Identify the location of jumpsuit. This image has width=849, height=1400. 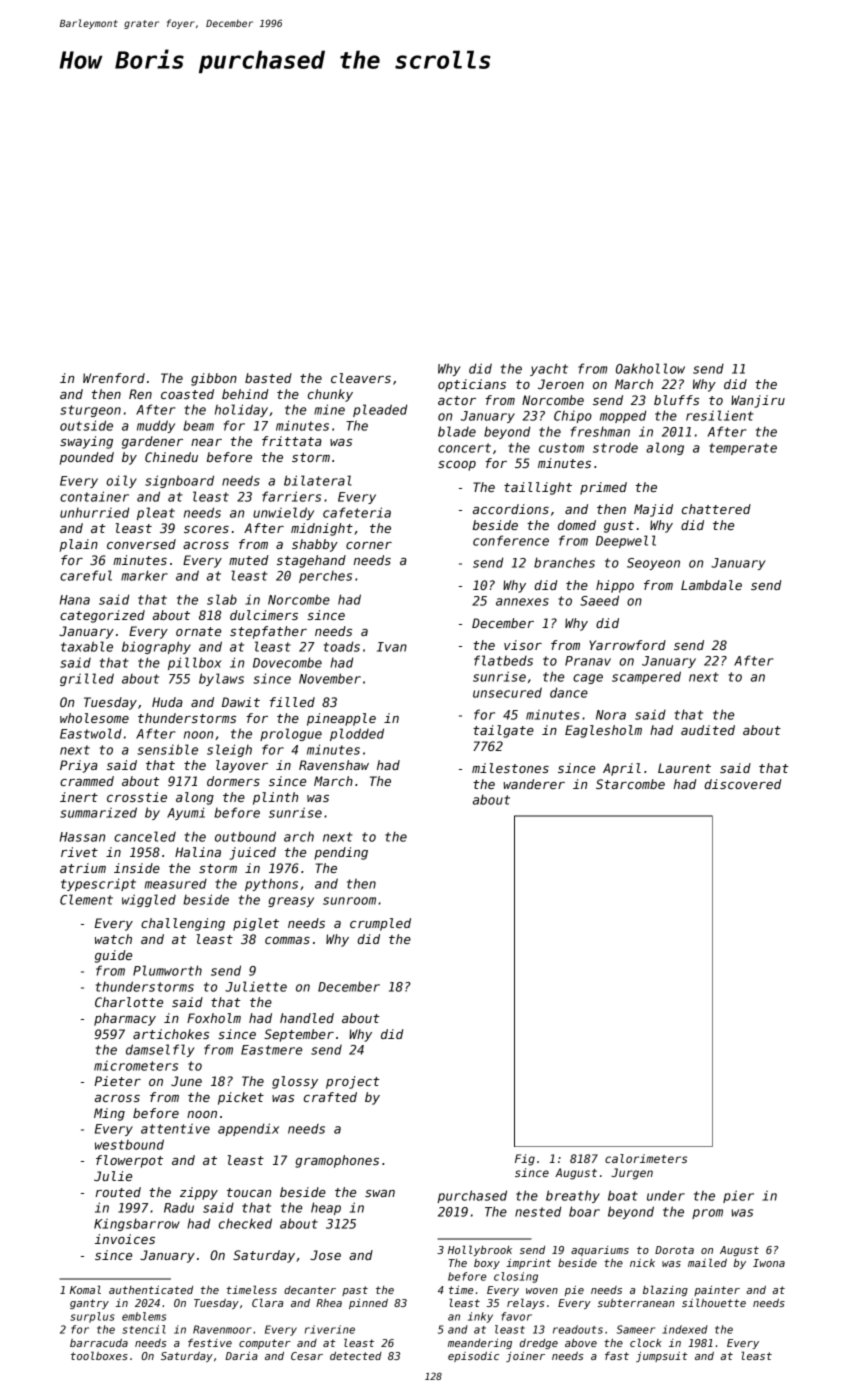
(662, 1357).
